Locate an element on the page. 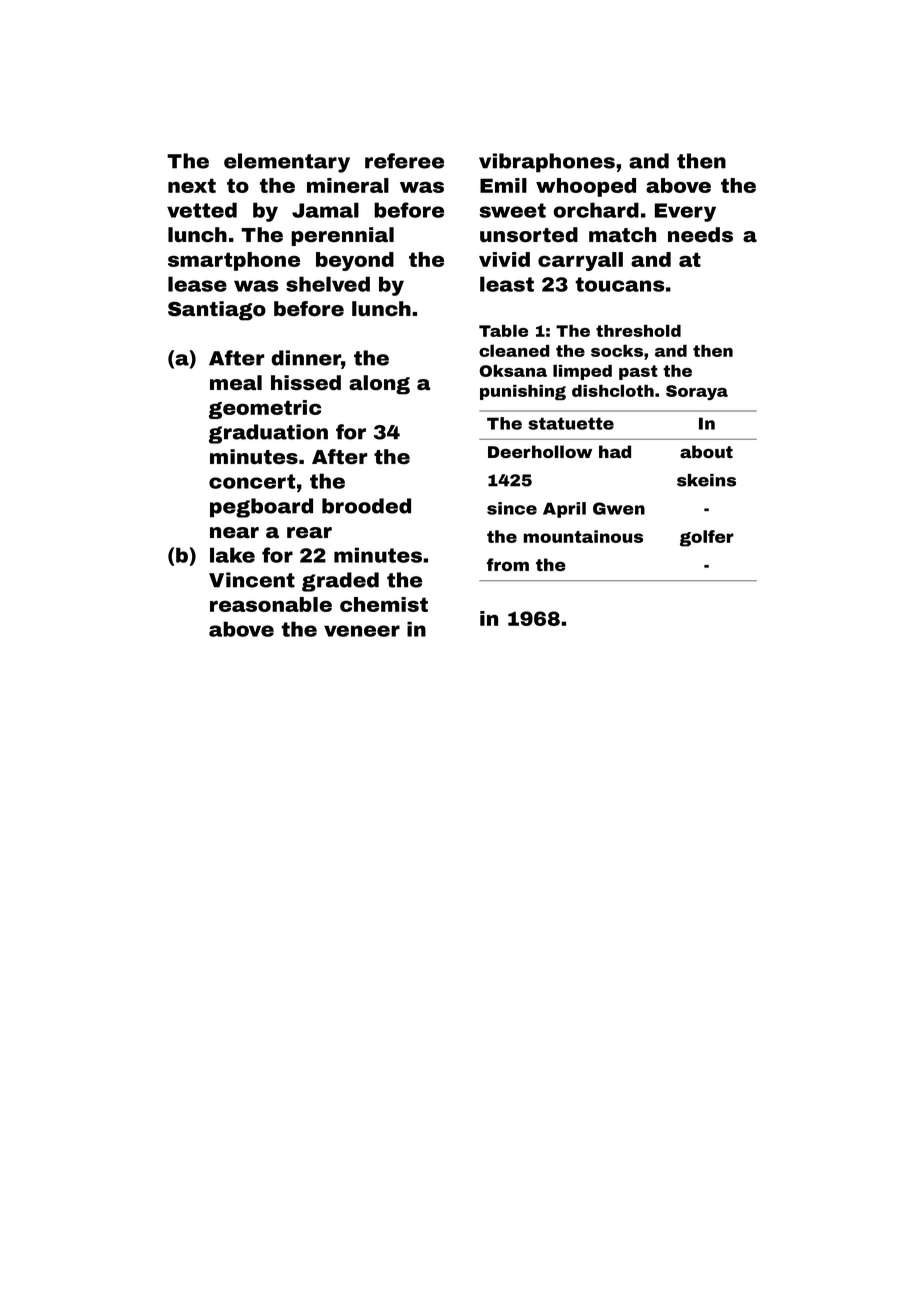  veneer is located at coordinates (362, 631).
